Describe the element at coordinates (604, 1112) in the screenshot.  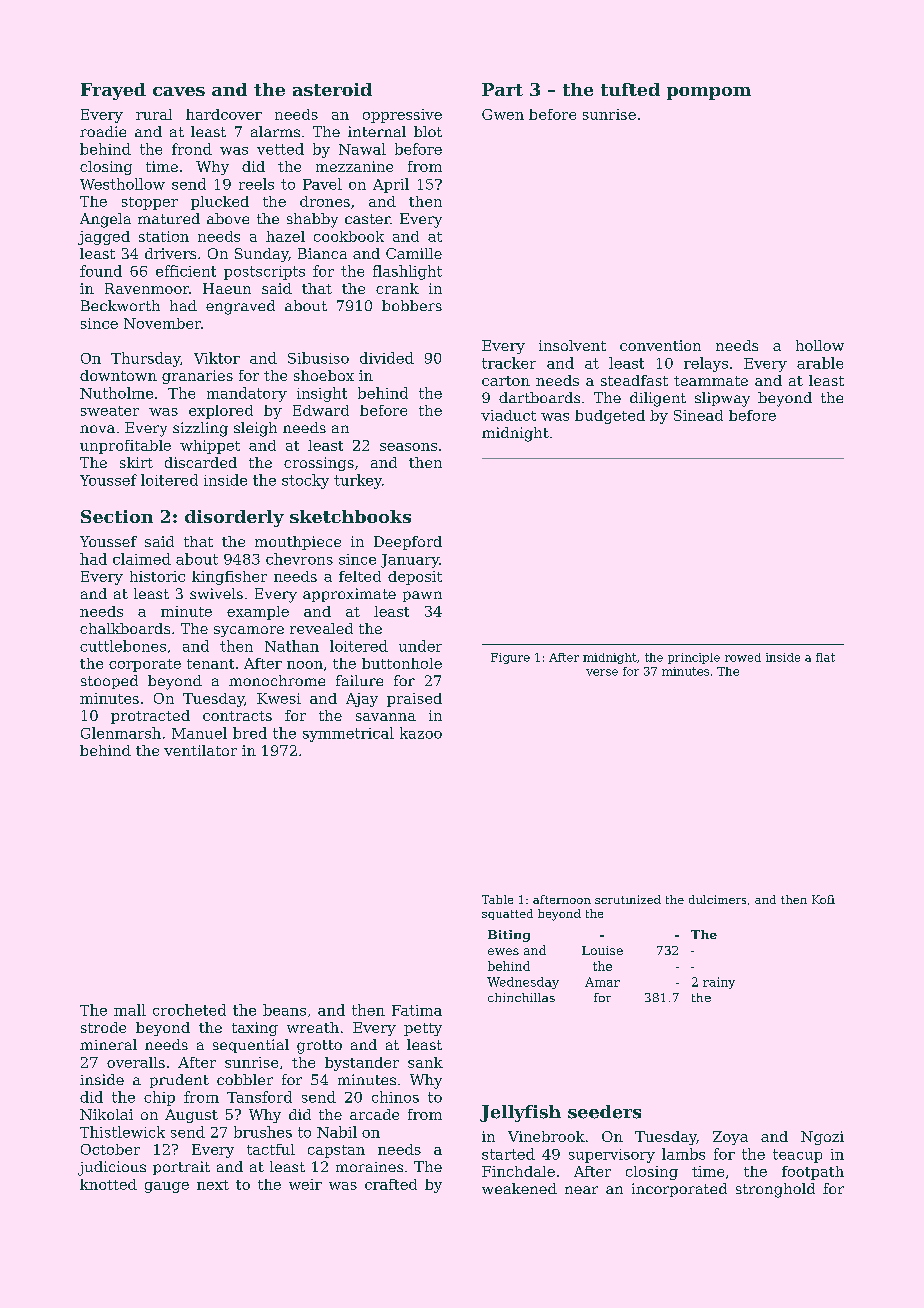
I see `seeders` at that location.
